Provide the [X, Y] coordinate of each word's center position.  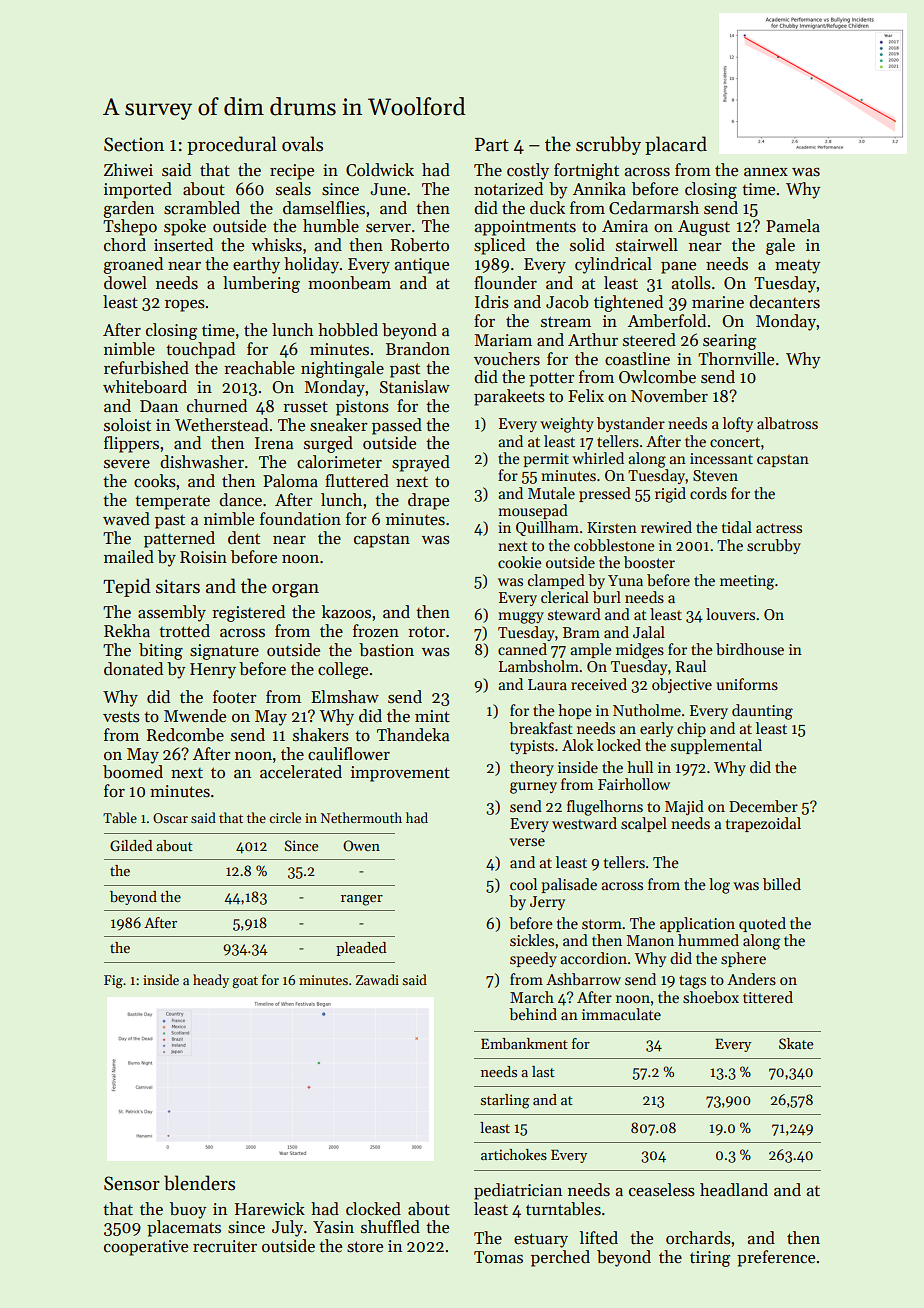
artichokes [514, 1154]
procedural [232, 145]
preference [776, 1258]
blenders [199, 1183]
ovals [302, 144]
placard [676, 145]
